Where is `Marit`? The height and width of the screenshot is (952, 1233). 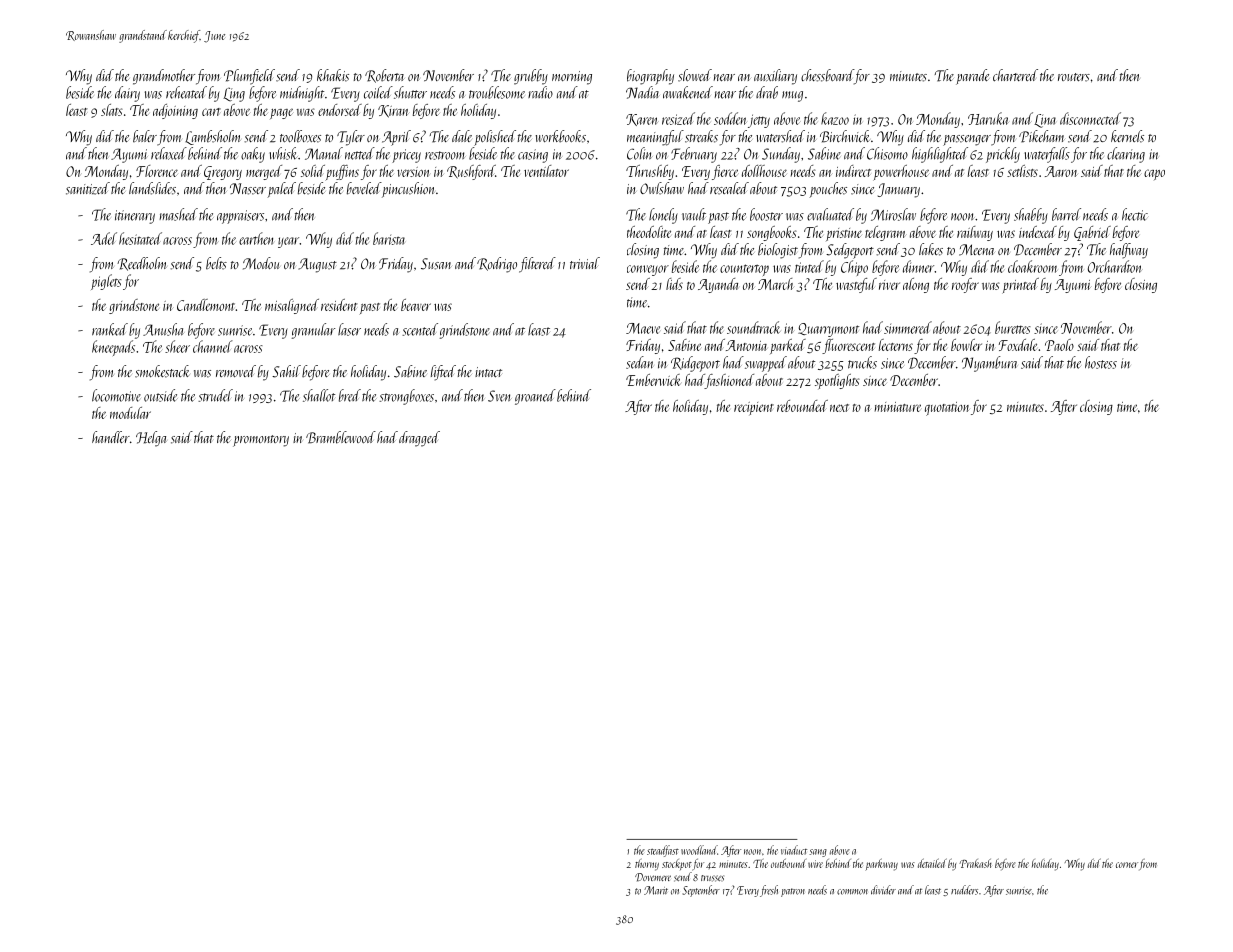
Marit is located at coordinates (656, 890).
